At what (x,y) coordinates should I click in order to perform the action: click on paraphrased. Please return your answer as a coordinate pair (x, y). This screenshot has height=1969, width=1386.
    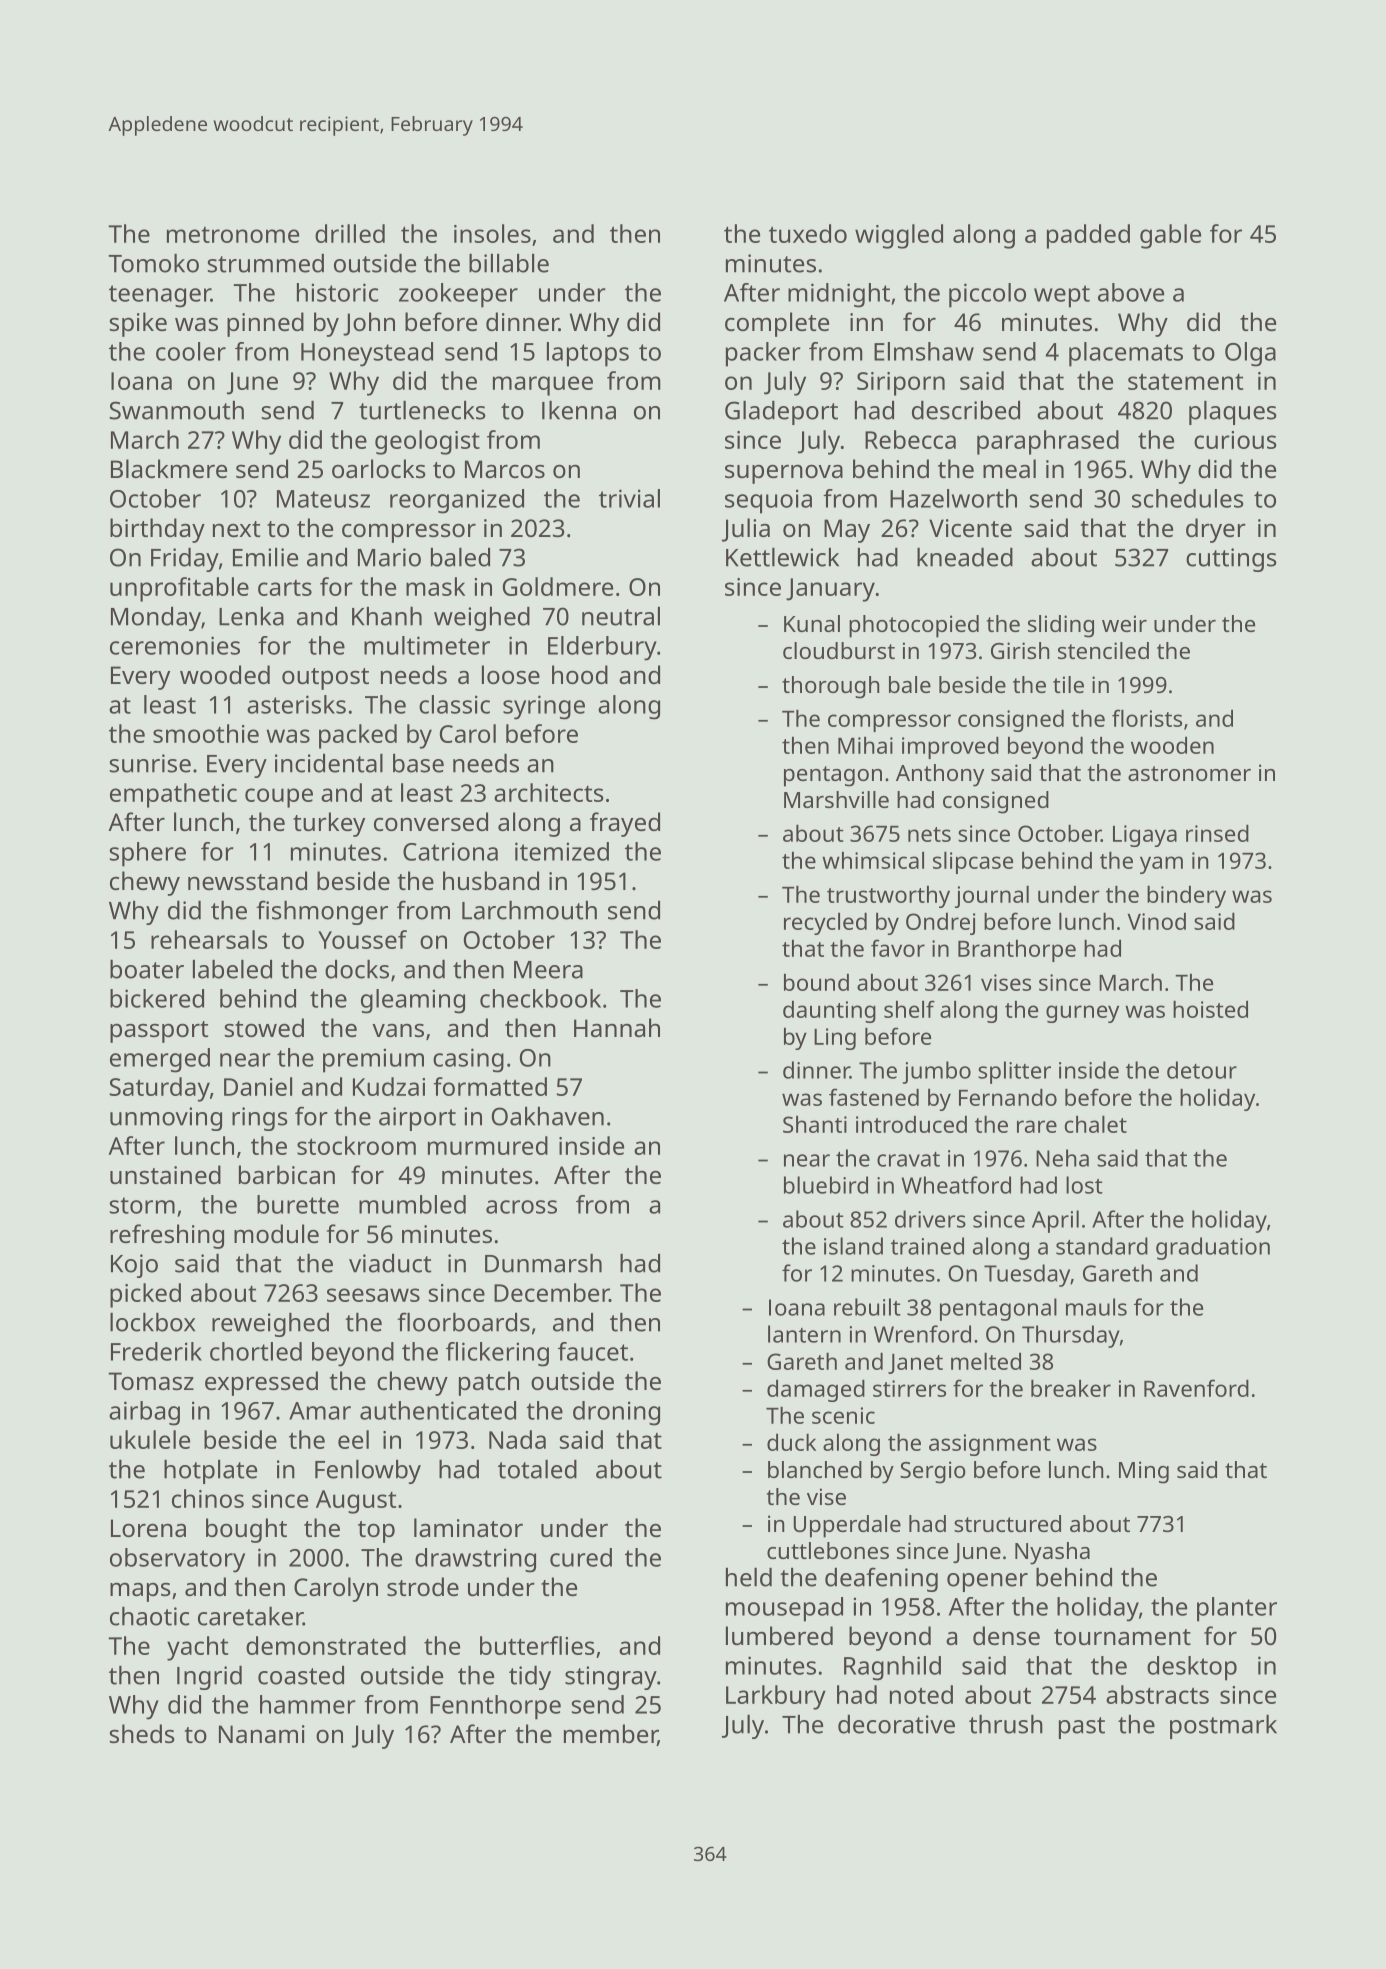
    Looking at the image, I should click on (1048, 442).
